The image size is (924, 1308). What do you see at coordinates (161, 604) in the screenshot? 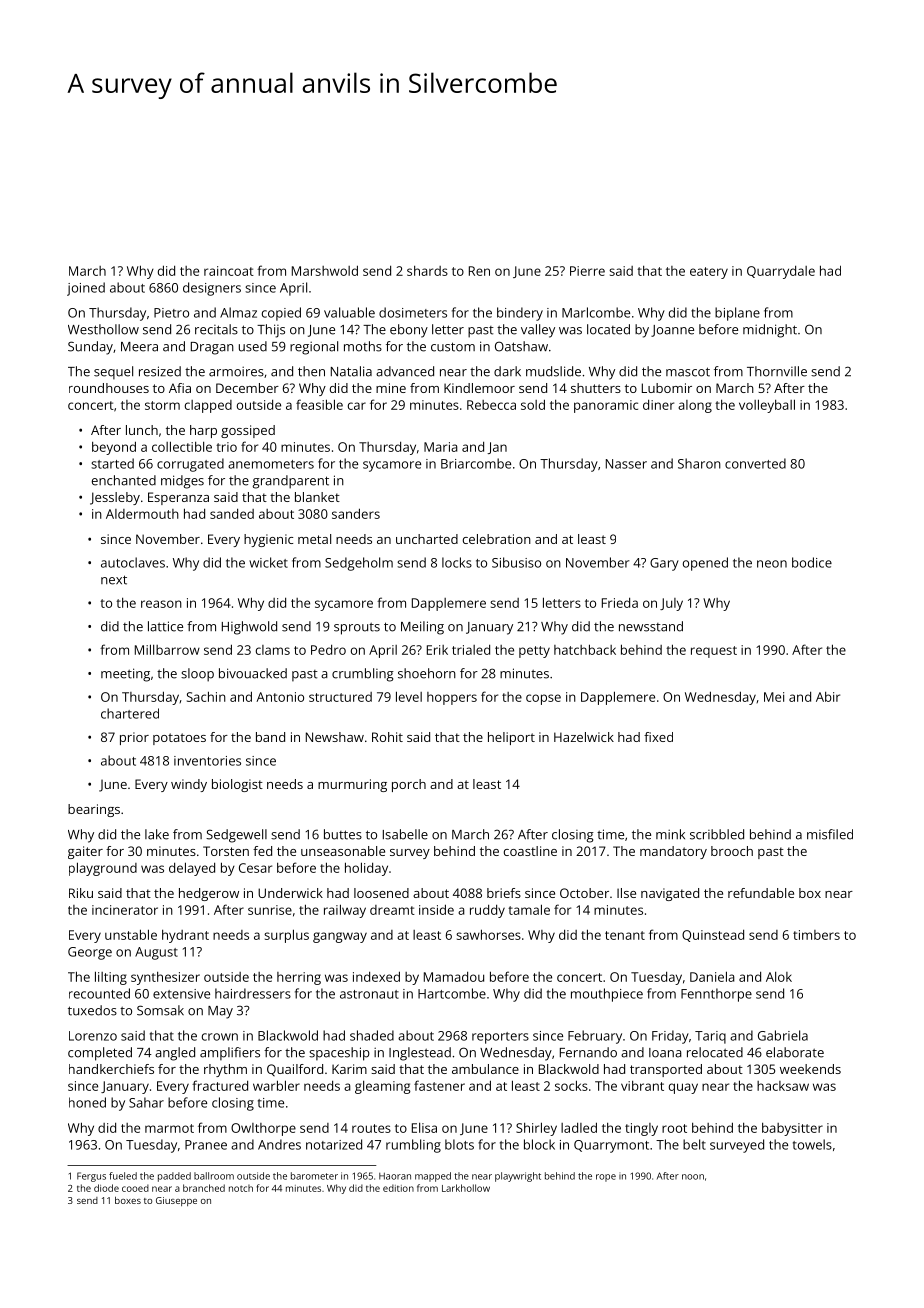
I see `reason` at bounding box center [161, 604].
